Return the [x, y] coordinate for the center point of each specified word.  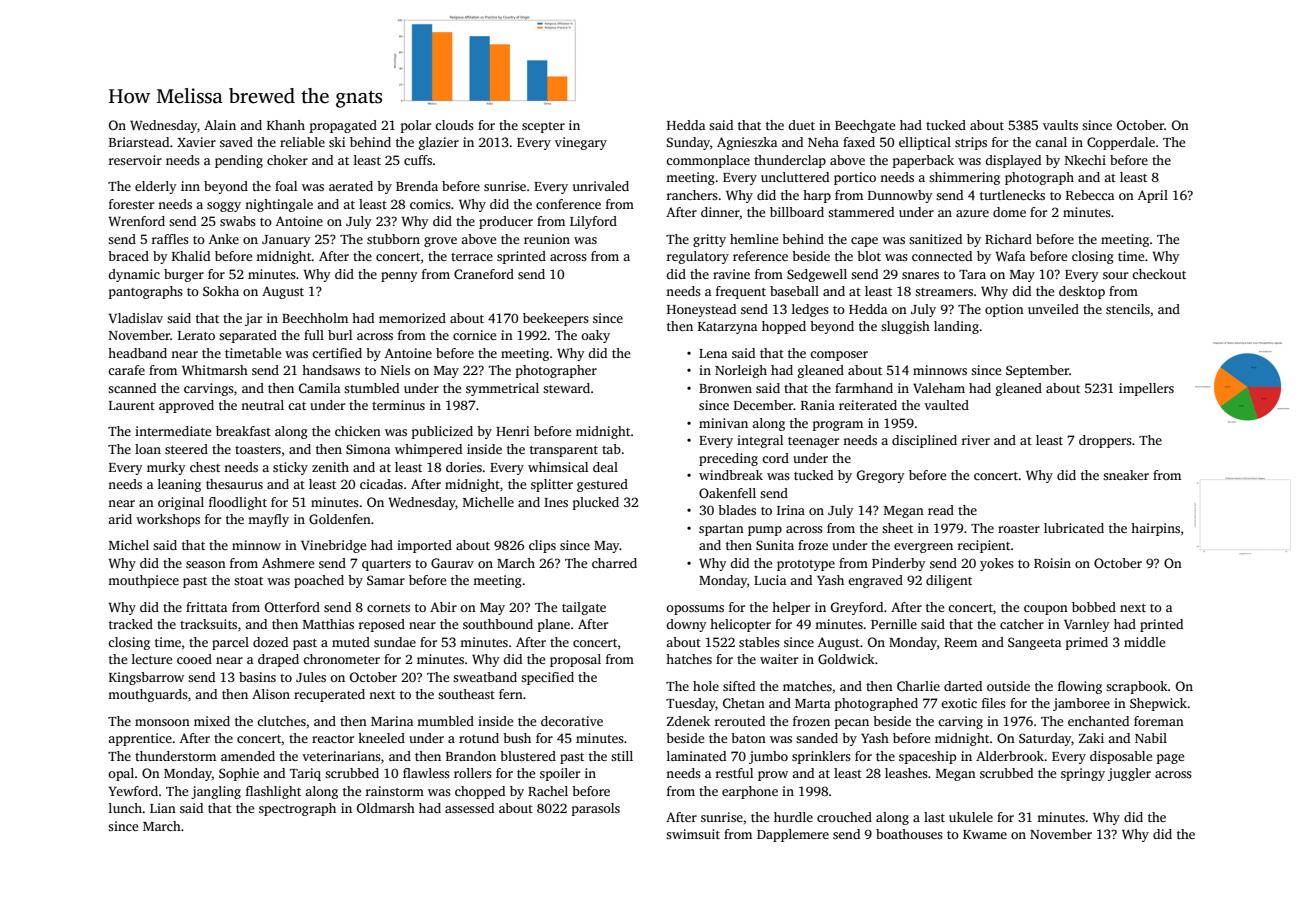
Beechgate [865, 126]
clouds [454, 125]
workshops [168, 520]
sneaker [1126, 475]
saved [236, 142]
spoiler [560, 774]
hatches [689, 659]
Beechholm [315, 318]
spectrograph [297, 809]
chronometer [341, 659]
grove [440, 242]
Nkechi [1085, 160]
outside [1008, 686]
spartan [721, 530]
